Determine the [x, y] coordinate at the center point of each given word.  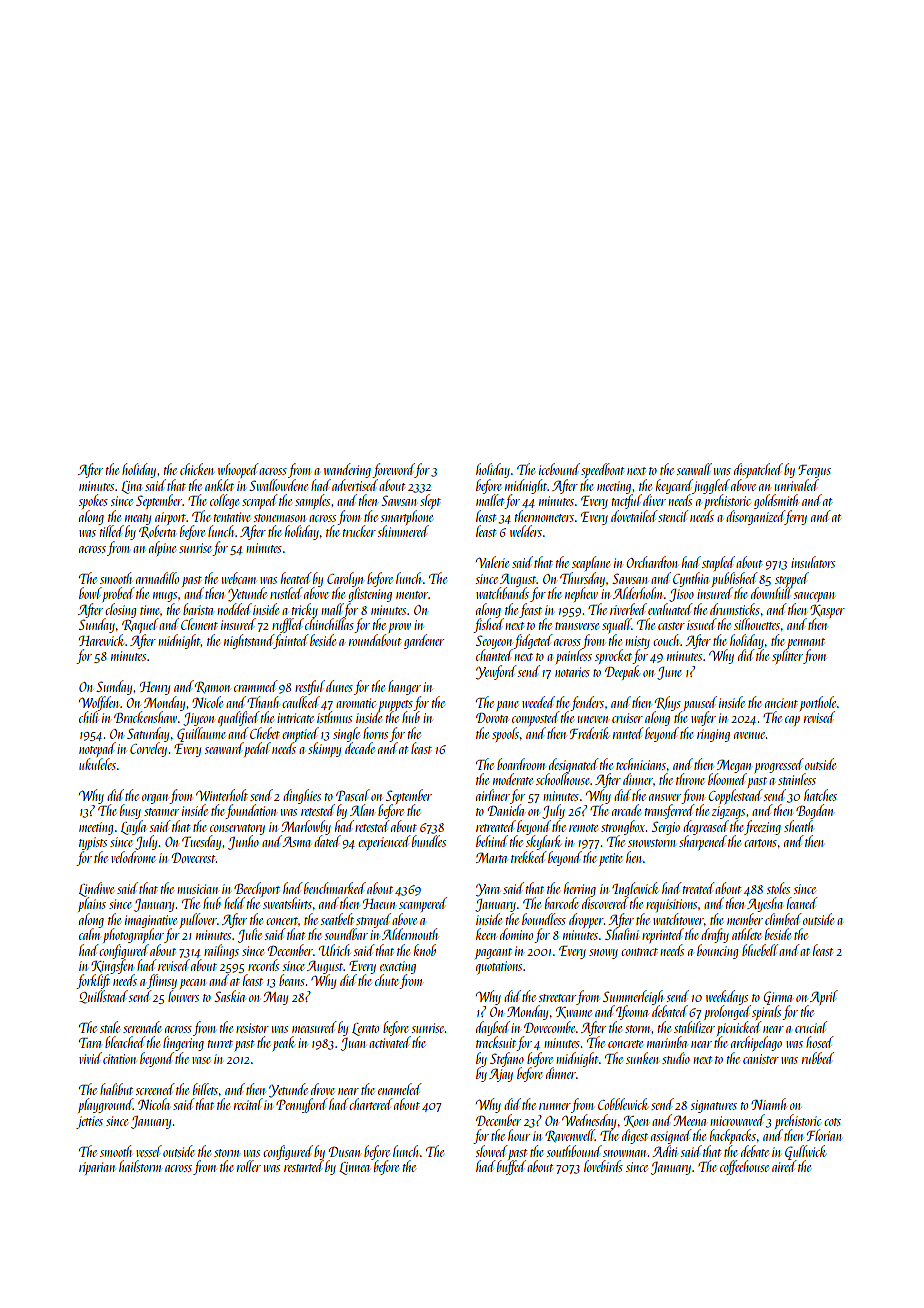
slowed [492, 1151]
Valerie [492, 562]
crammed [256, 686]
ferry [796, 517]
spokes [93, 501]
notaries [572, 672]
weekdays [727, 997]
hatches [820, 795]
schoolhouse [563, 779]
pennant [806, 643]
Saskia [229, 996]
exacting [398, 967]
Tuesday [201, 842]
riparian [97, 1168]
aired [784, 1166]
